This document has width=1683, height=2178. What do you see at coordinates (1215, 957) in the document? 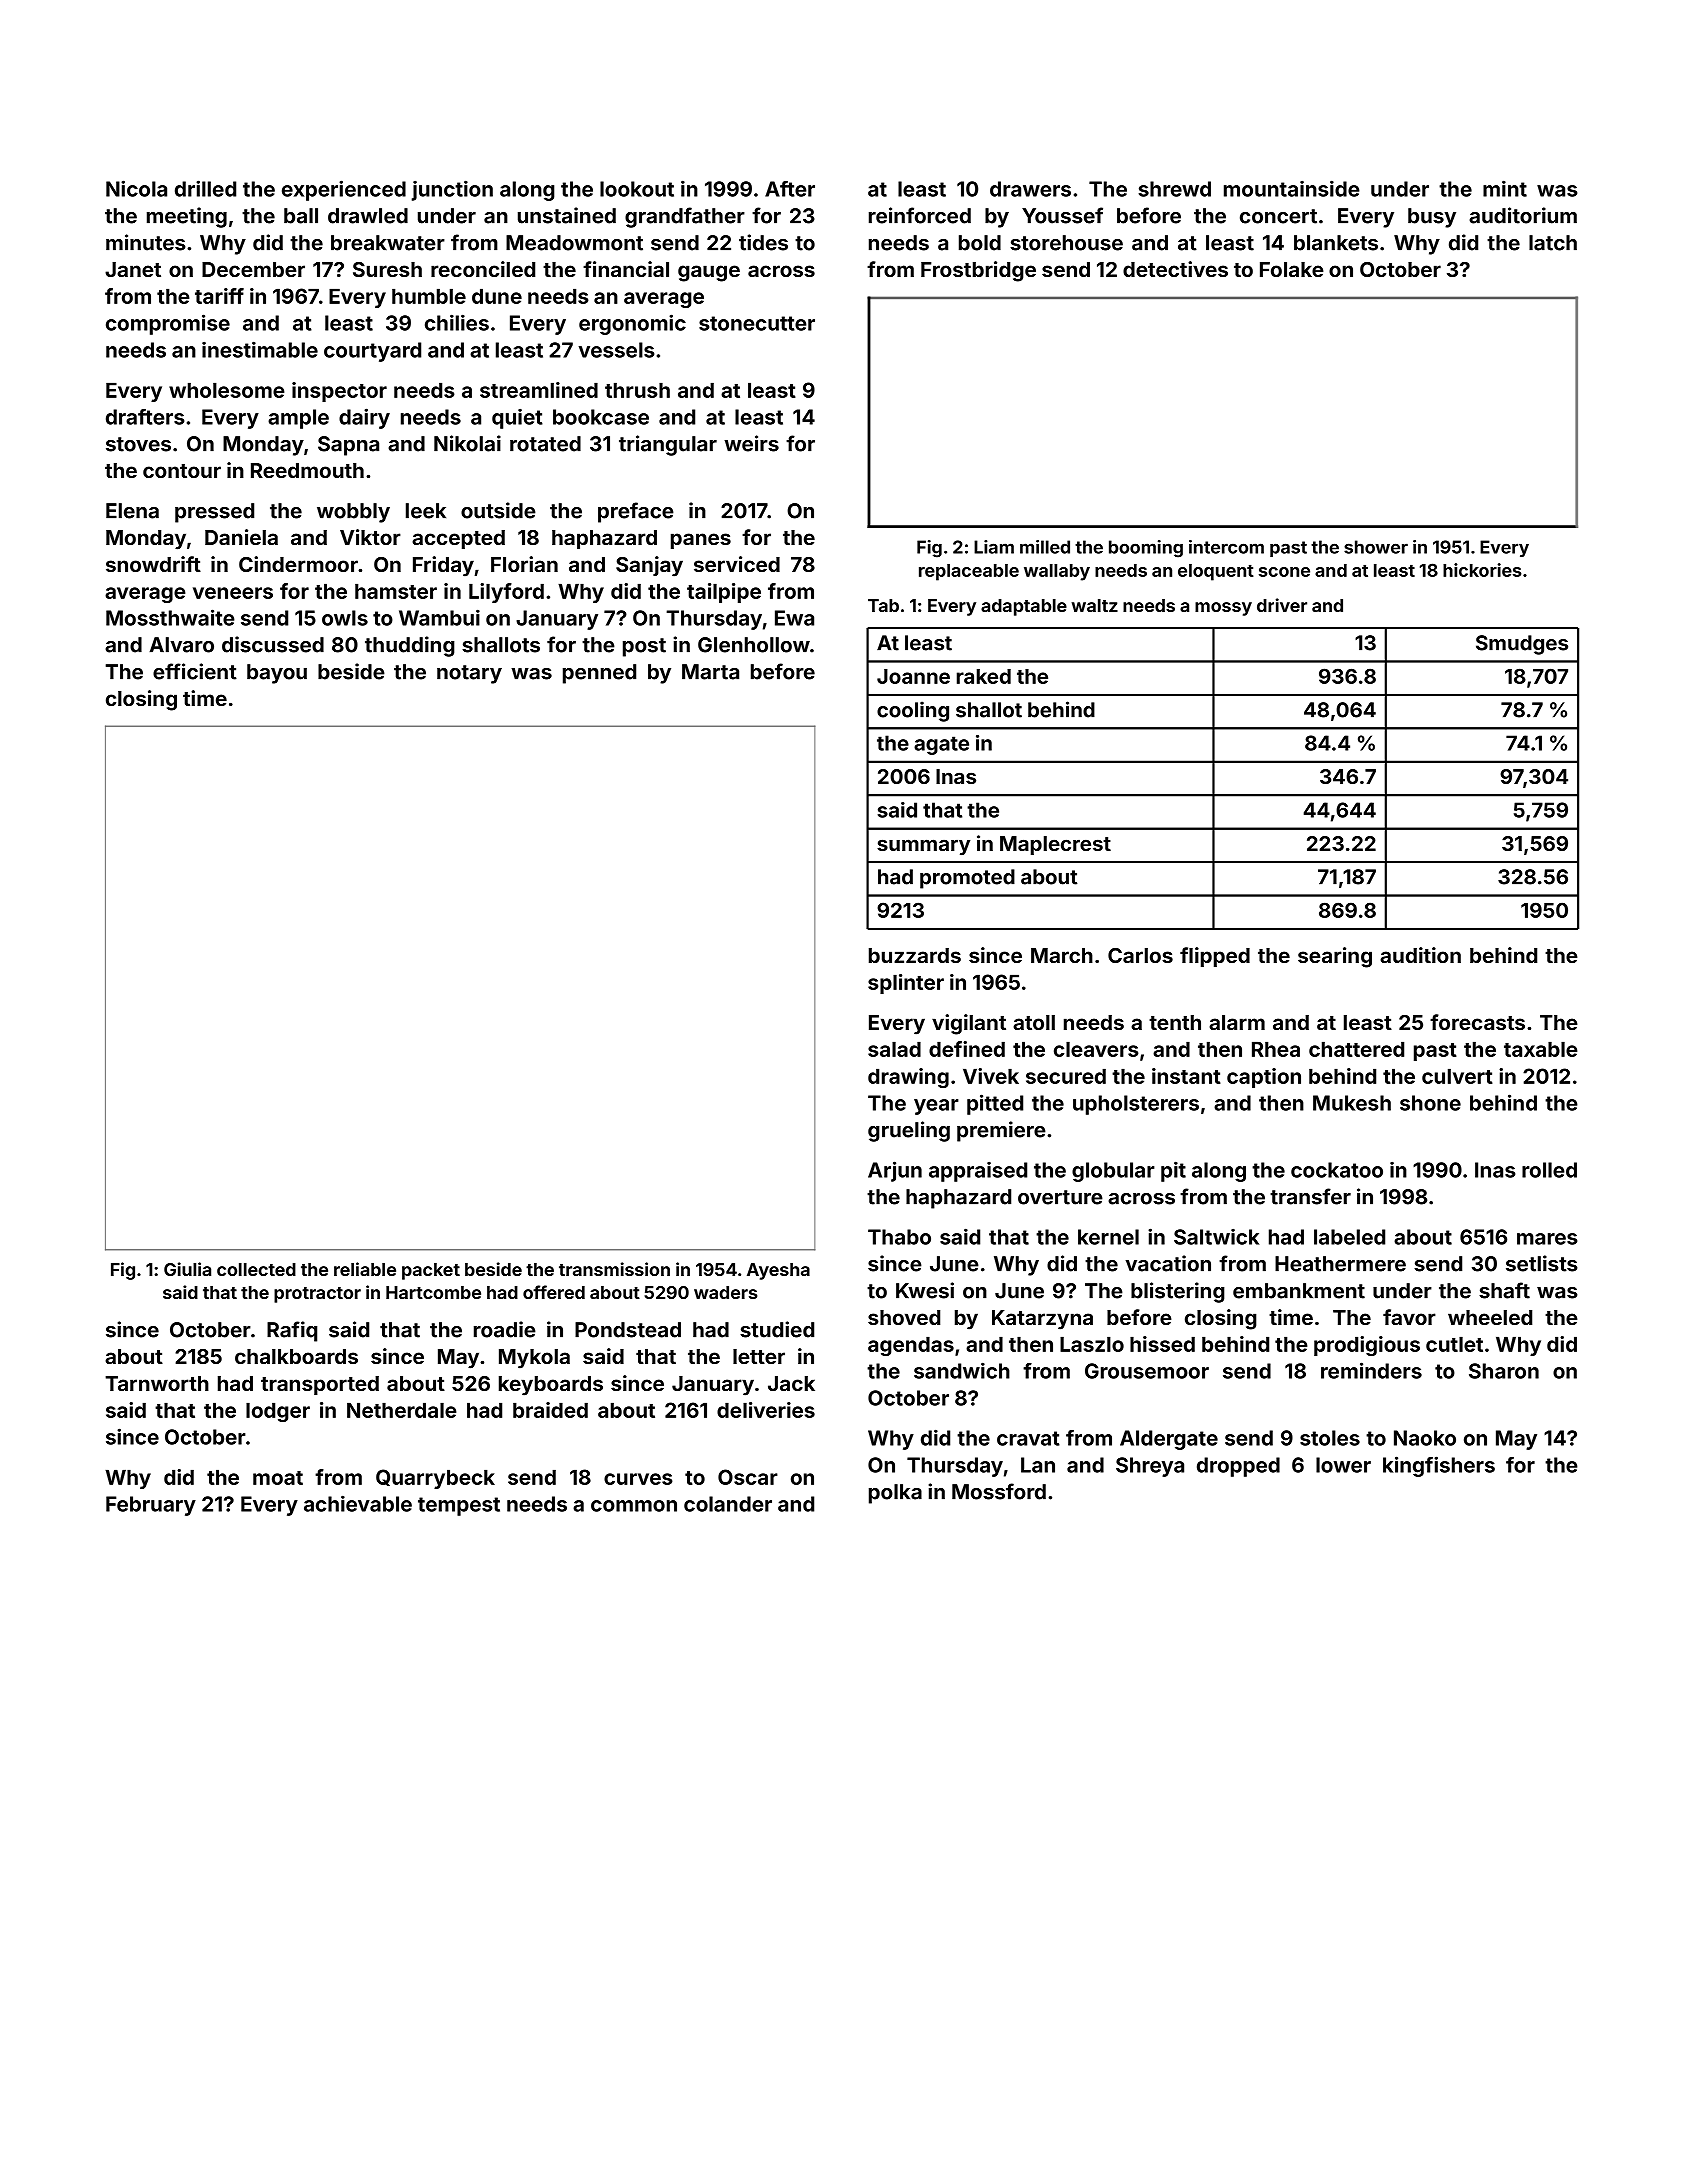
I see `flipped` at bounding box center [1215, 957].
